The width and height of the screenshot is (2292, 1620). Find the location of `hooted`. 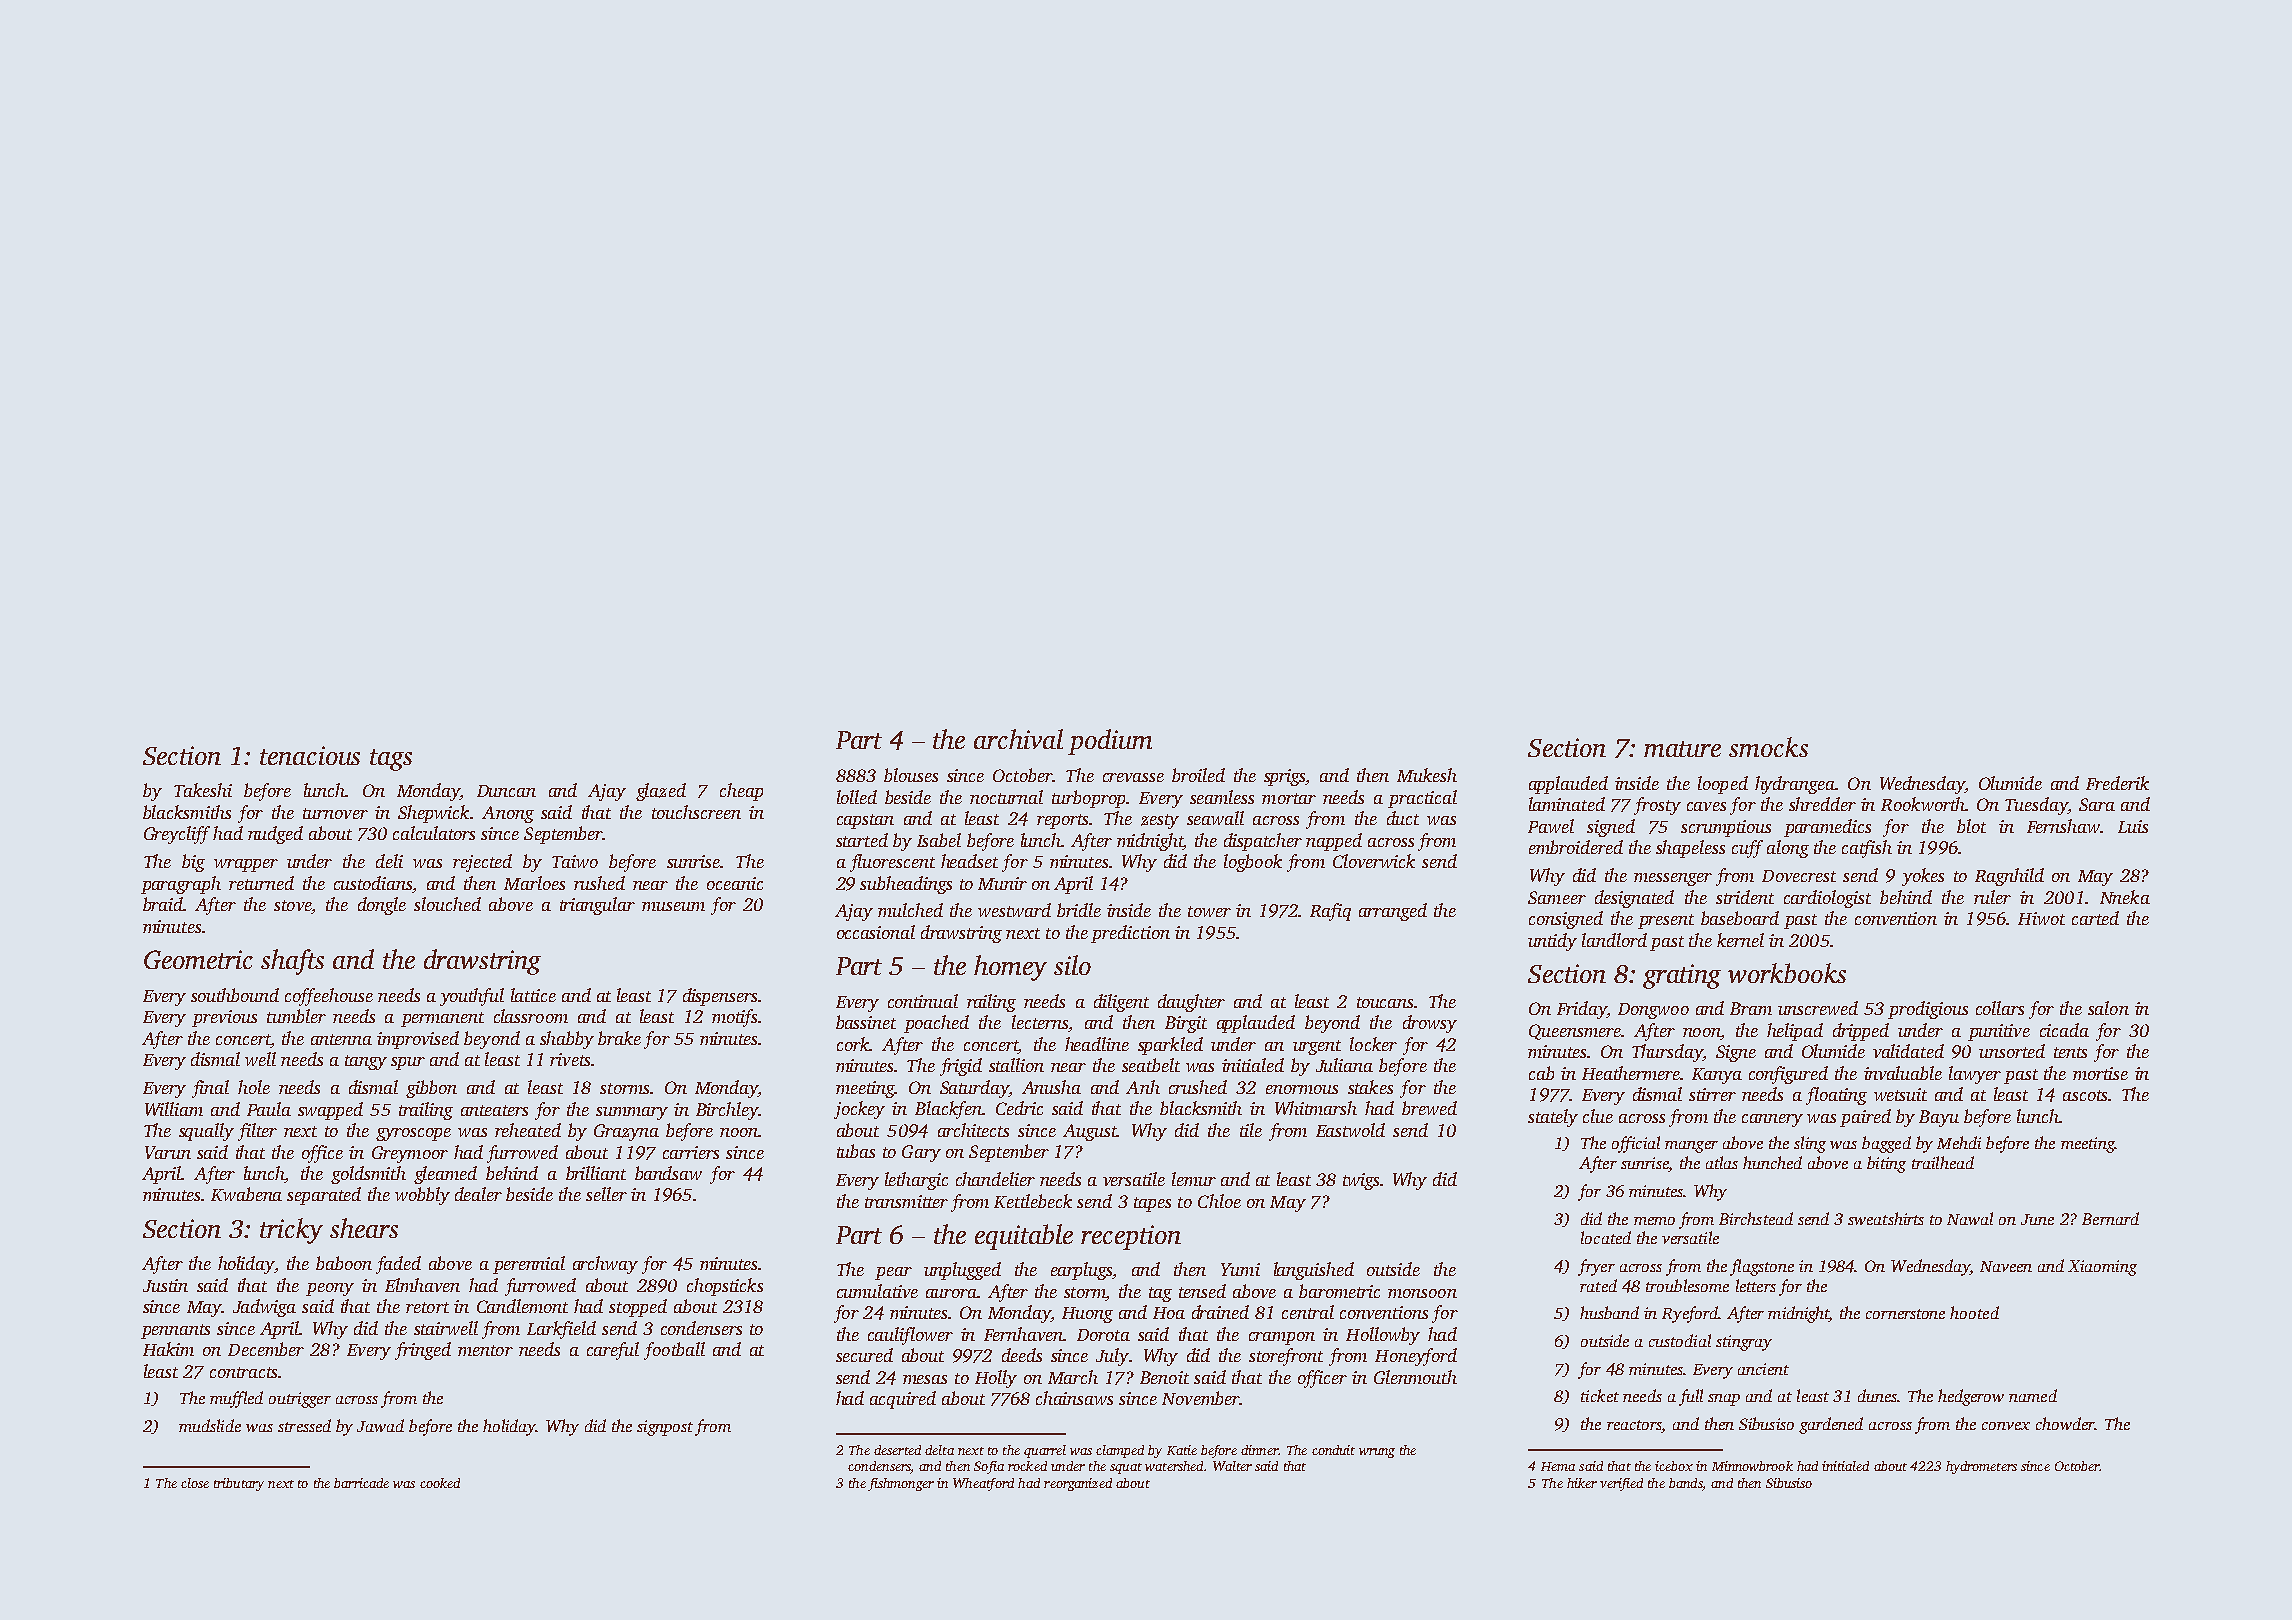

hooted is located at coordinates (1974, 1312).
